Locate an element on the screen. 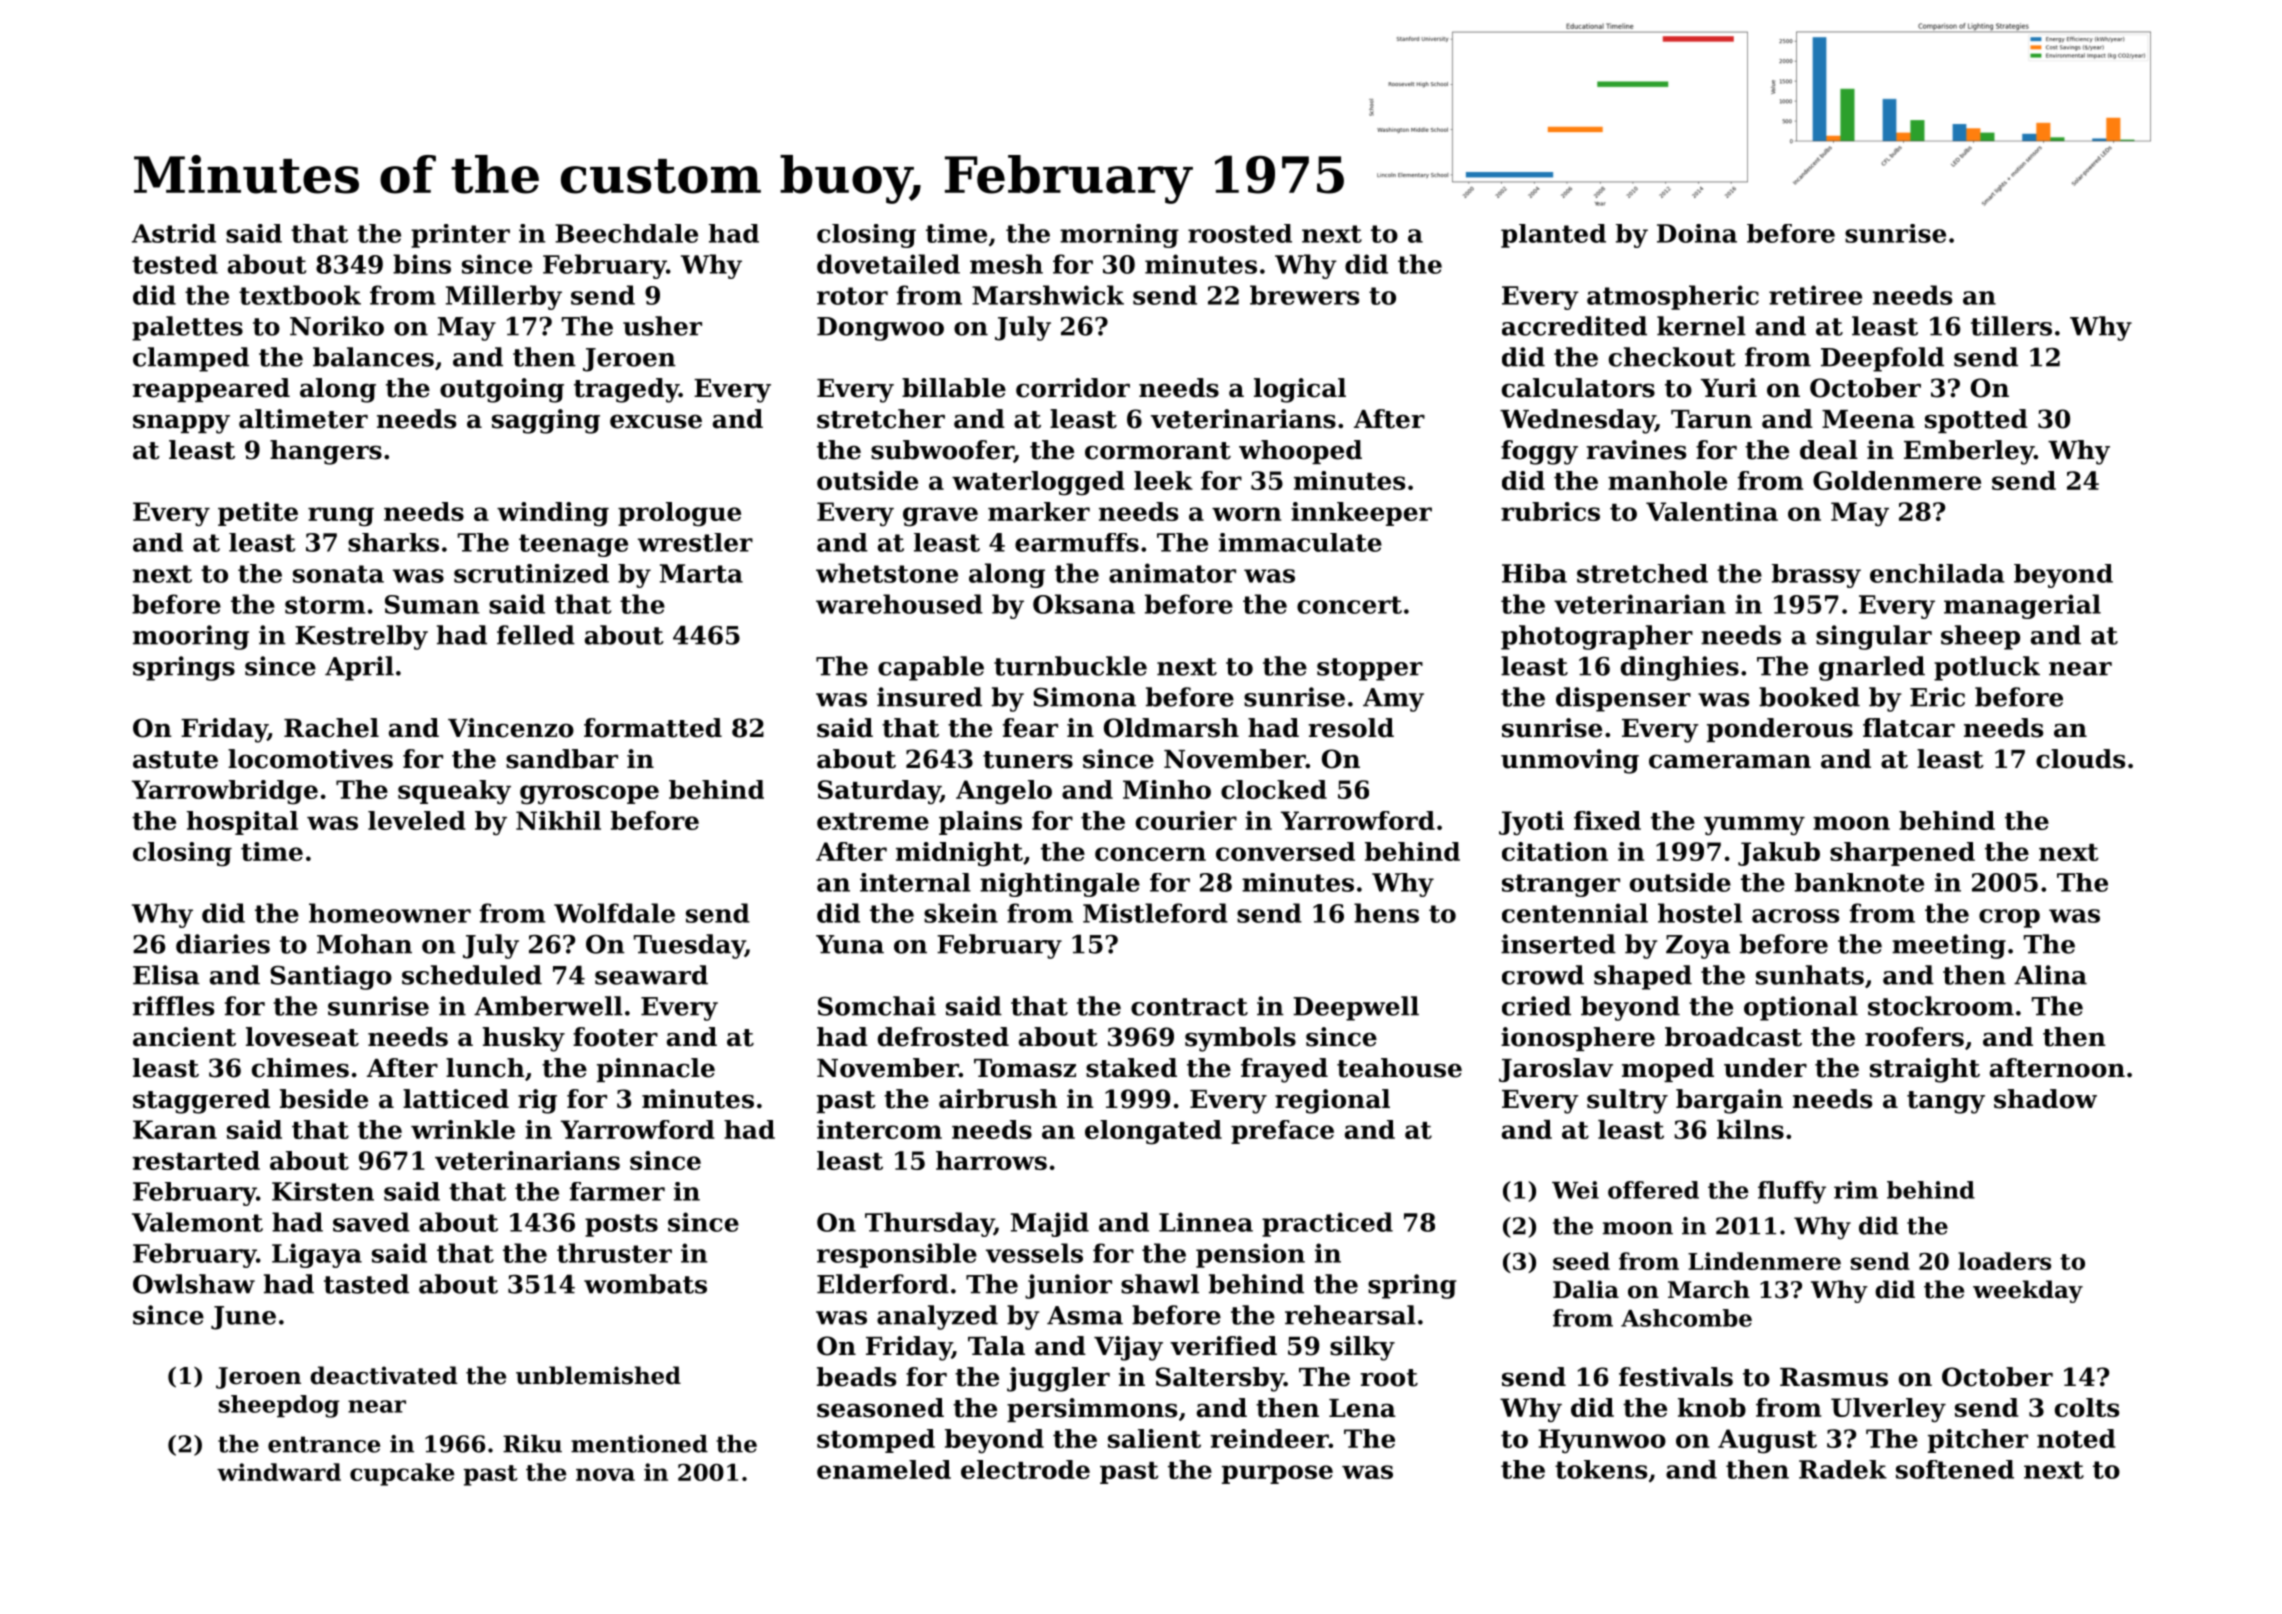  cupcake is located at coordinates (402, 1474).
